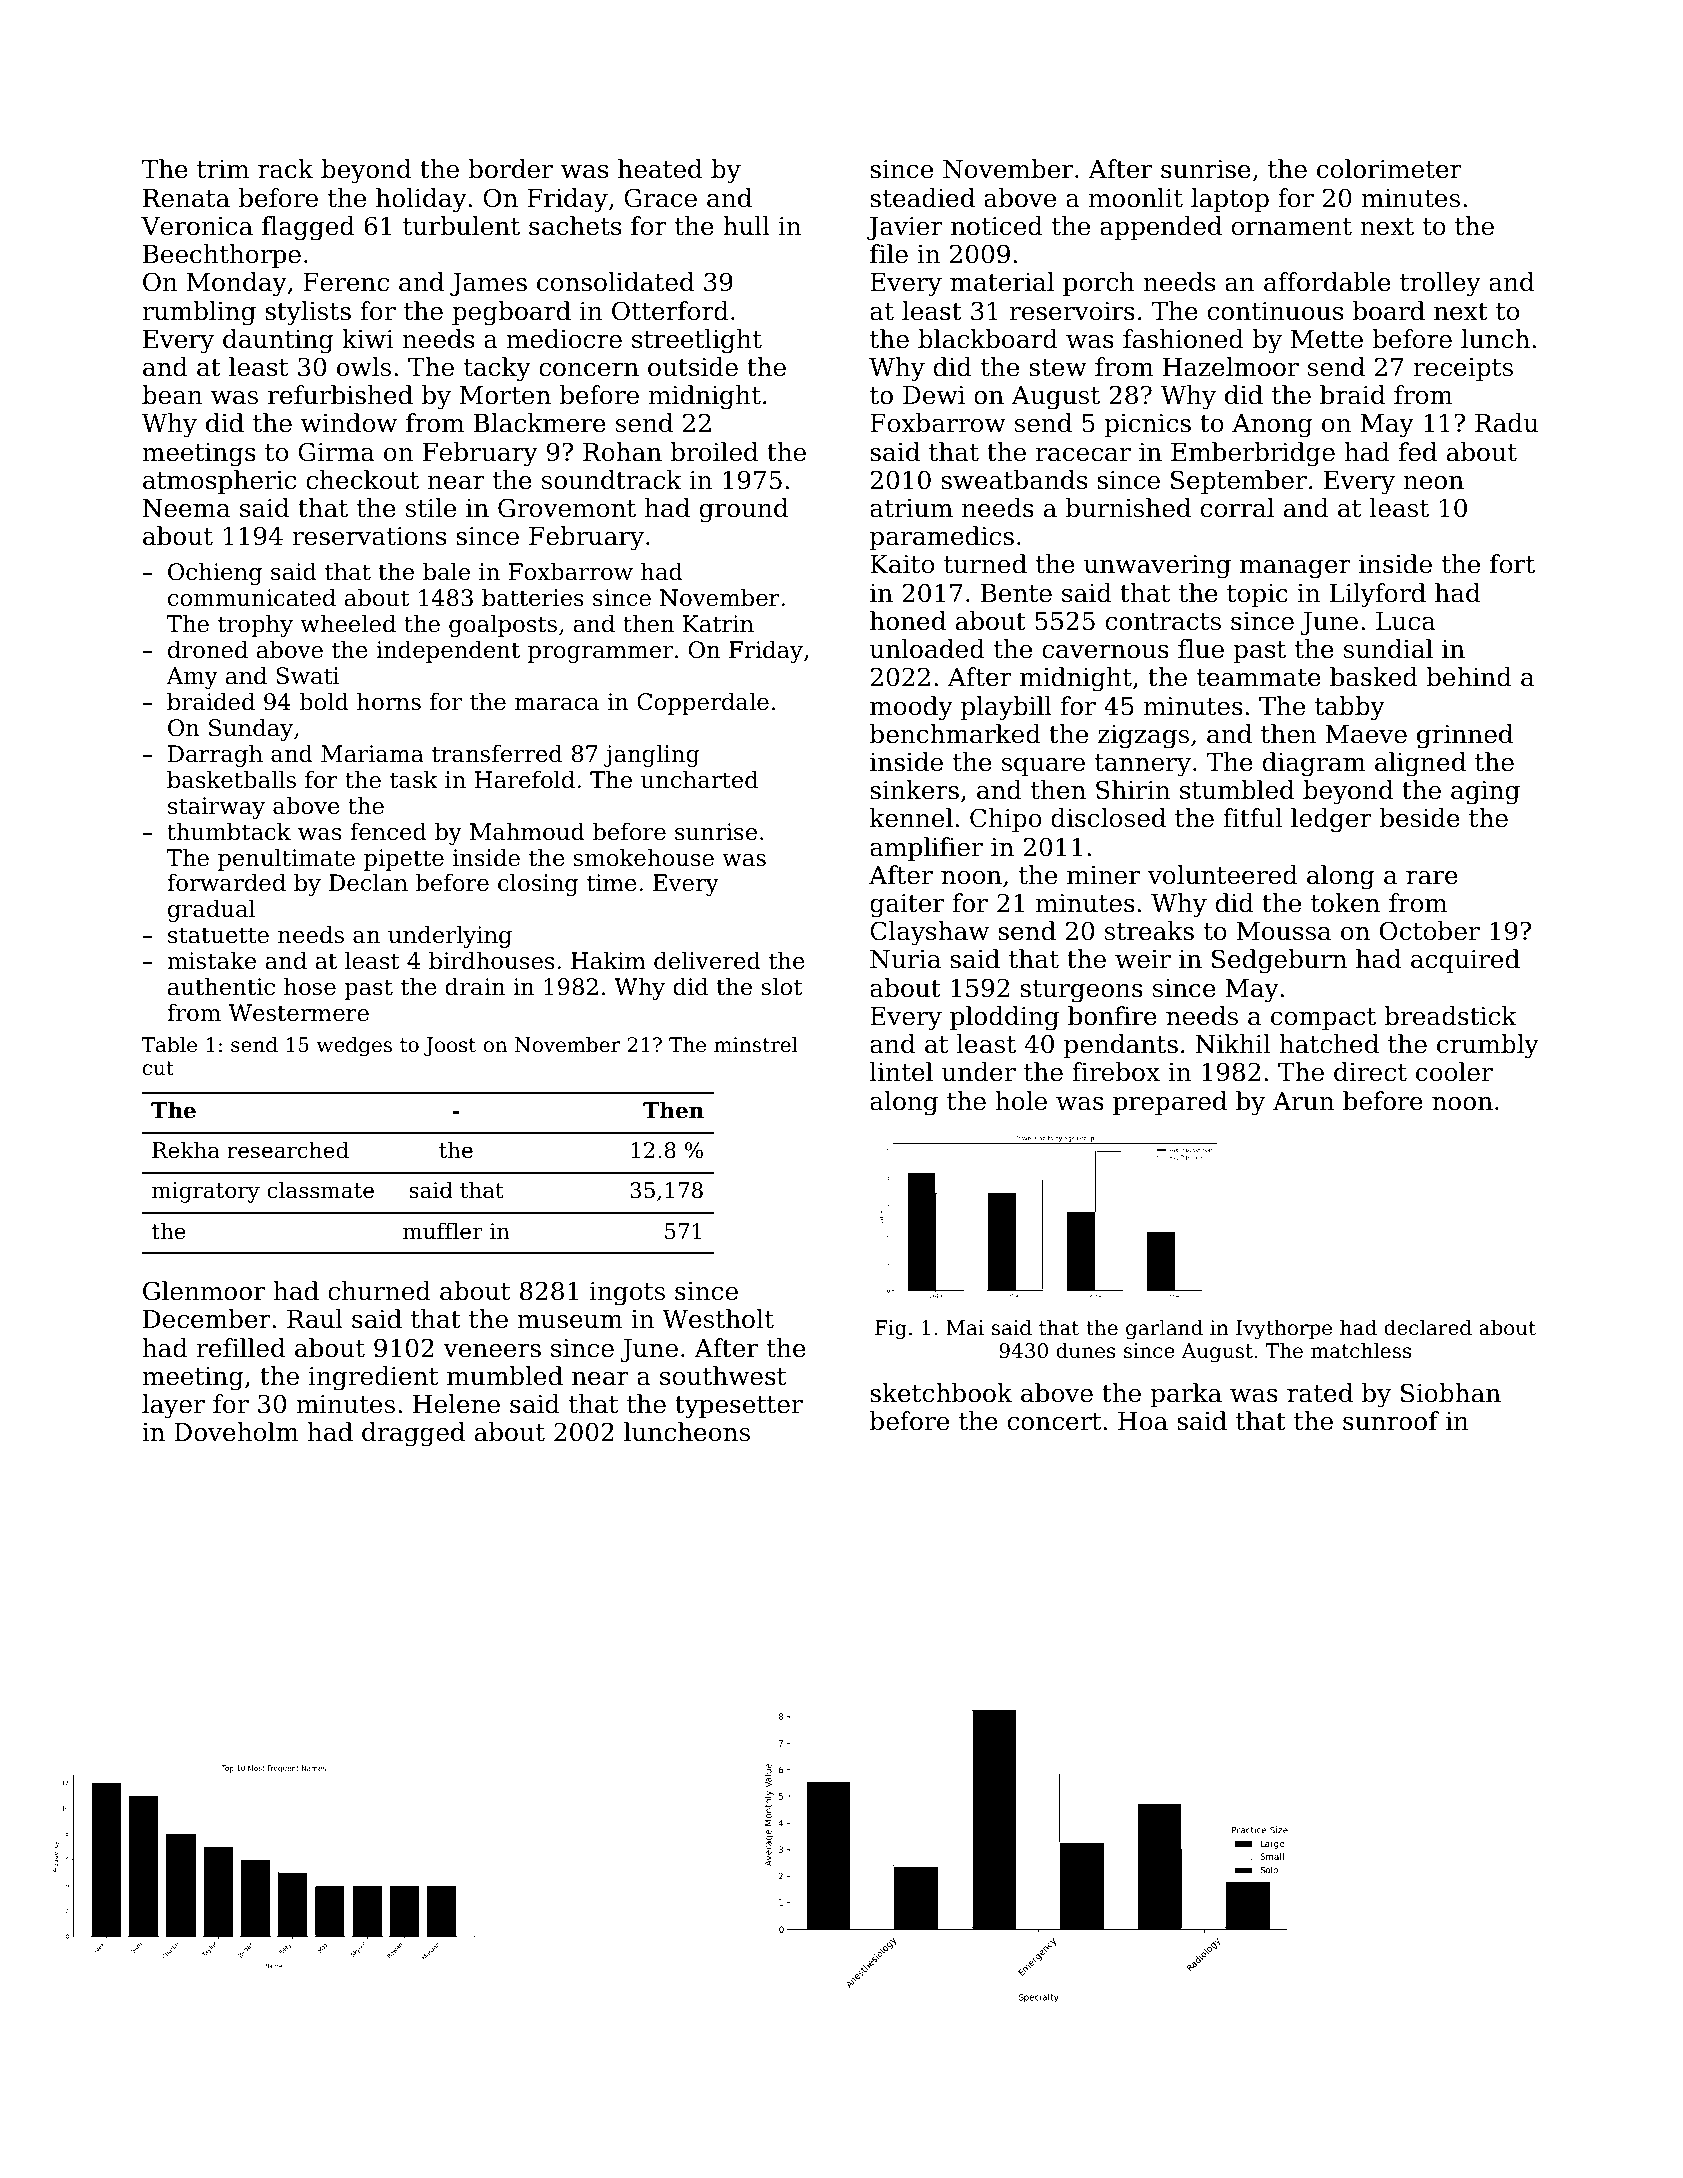 The height and width of the image is (2178, 1683). I want to click on receipts, so click(1463, 369).
